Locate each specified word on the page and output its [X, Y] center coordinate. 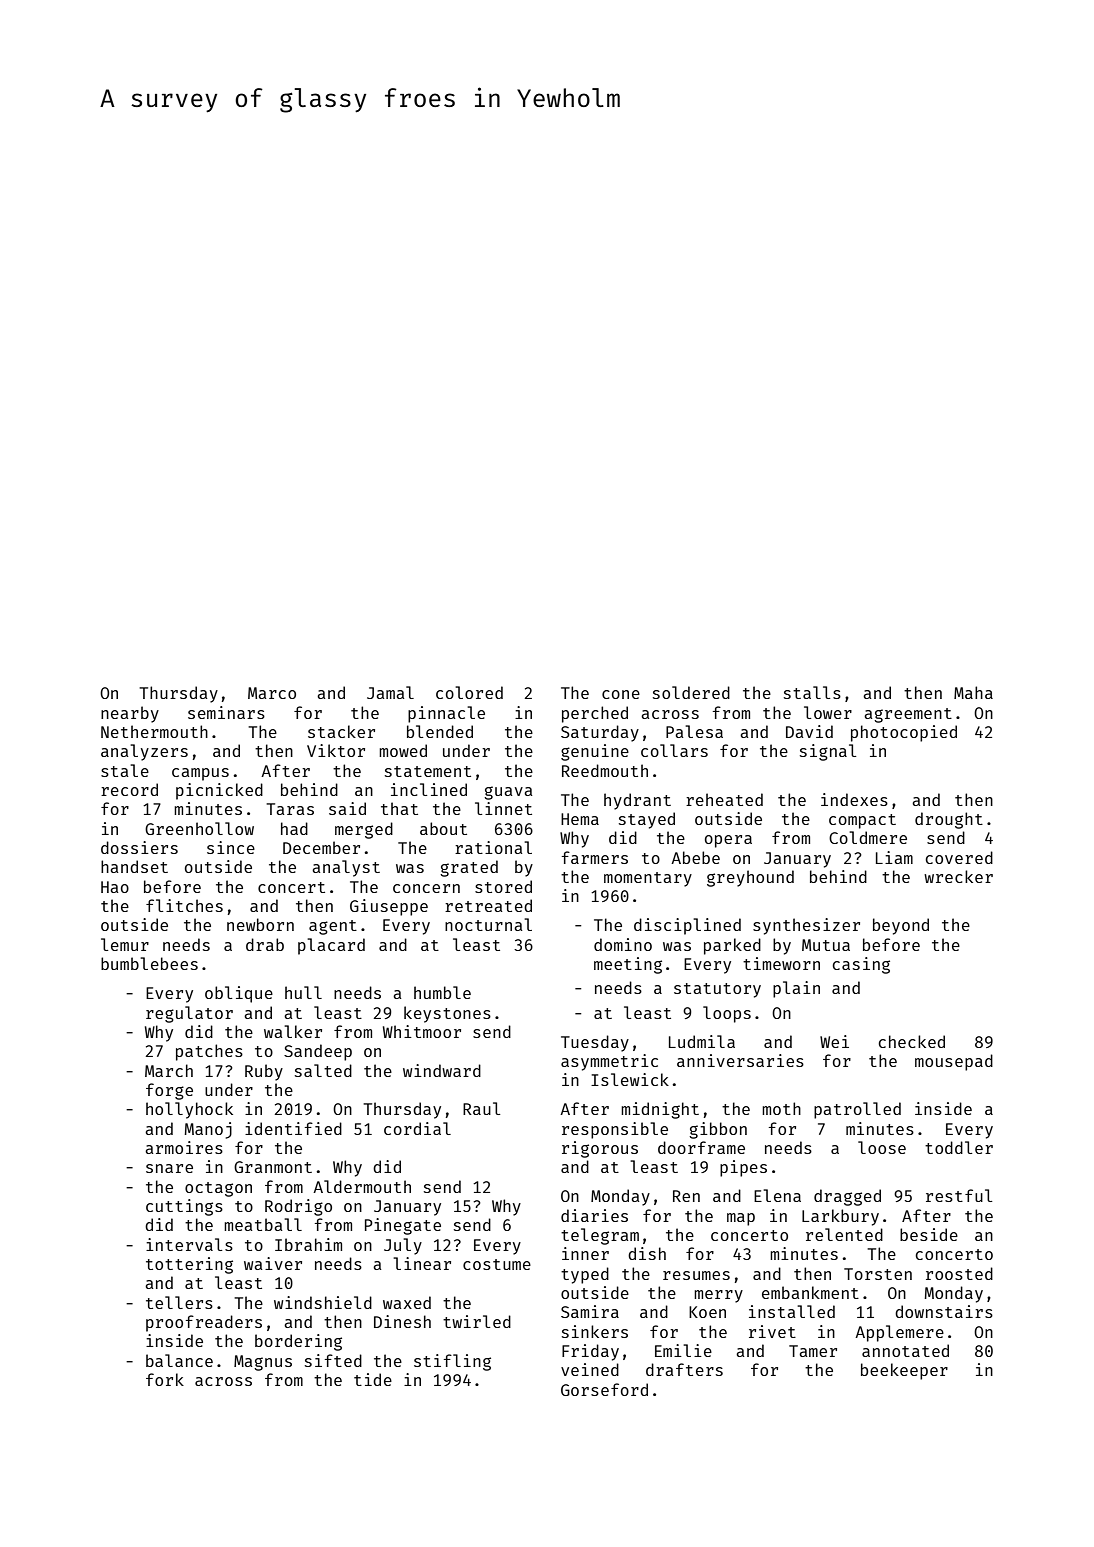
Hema [580, 819]
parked [732, 946]
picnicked [219, 791]
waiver [273, 1263]
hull [303, 992]
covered [959, 857]
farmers [595, 857]
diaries [594, 1215]
